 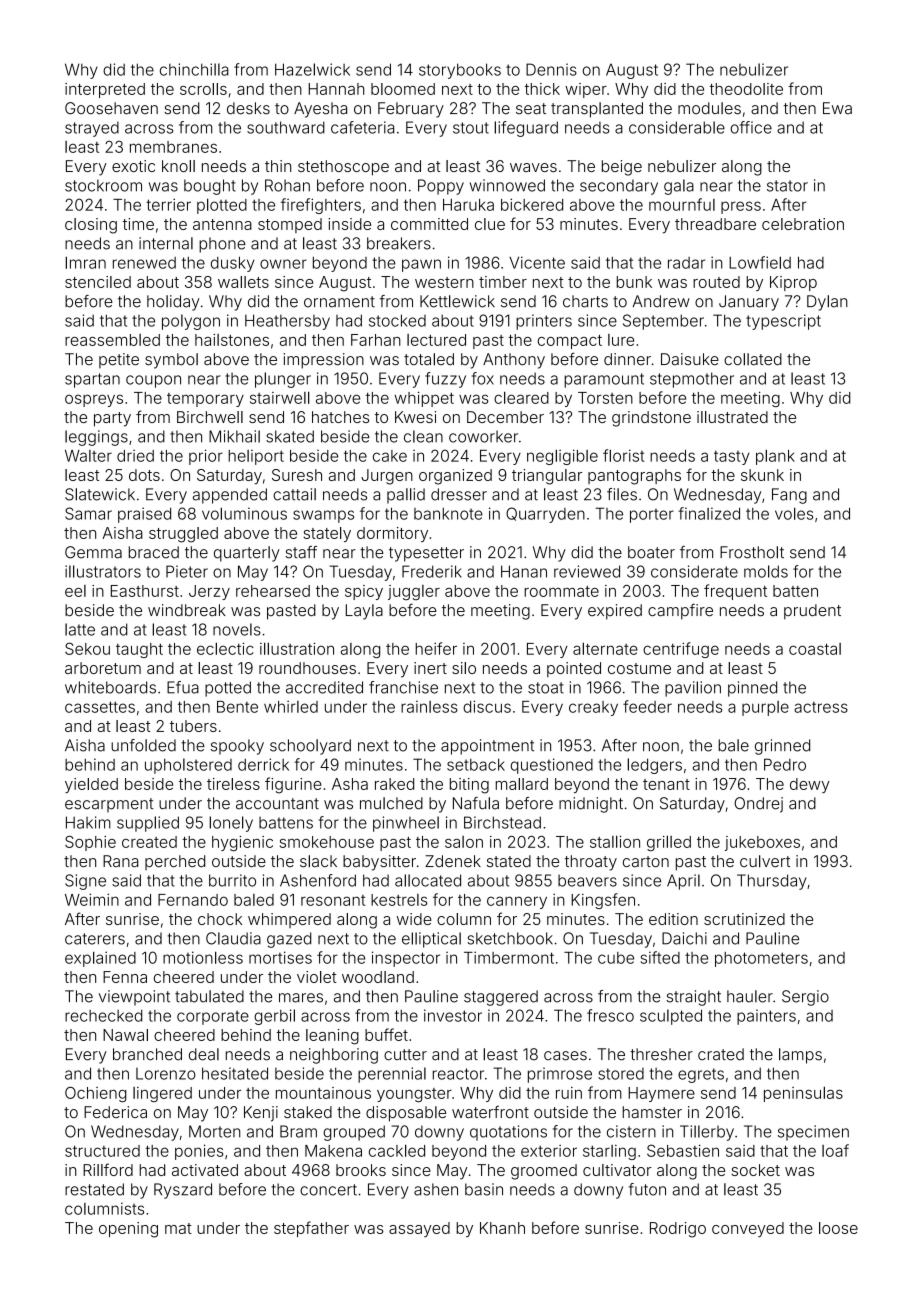 What do you see at coordinates (460, 71) in the page?
I see `storybooks` at bounding box center [460, 71].
